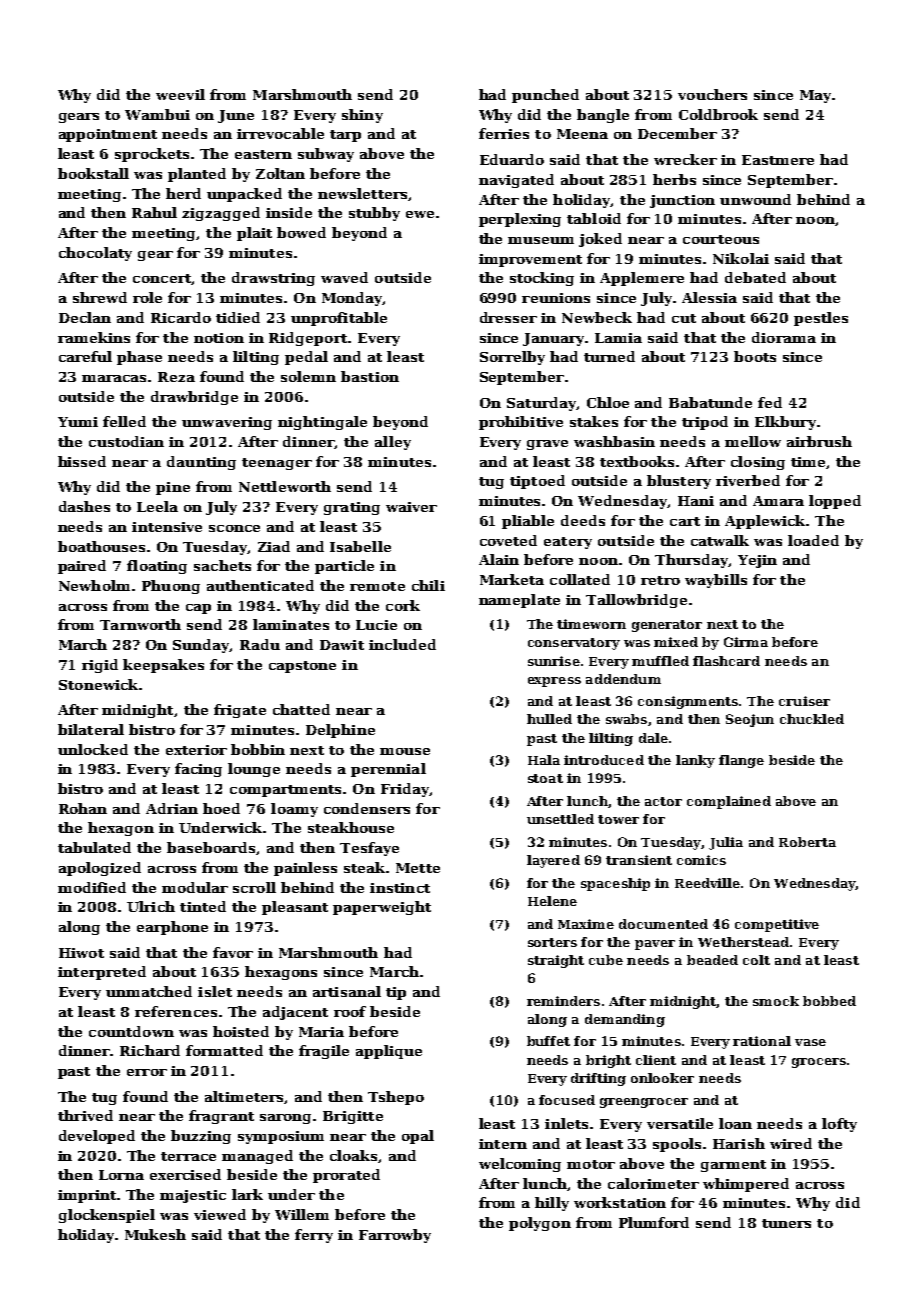 Image resolution: width=924 pixels, height=1308 pixels. Describe the element at coordinates (839, 1125) in the screenshot. I see `lofty` at that location.
